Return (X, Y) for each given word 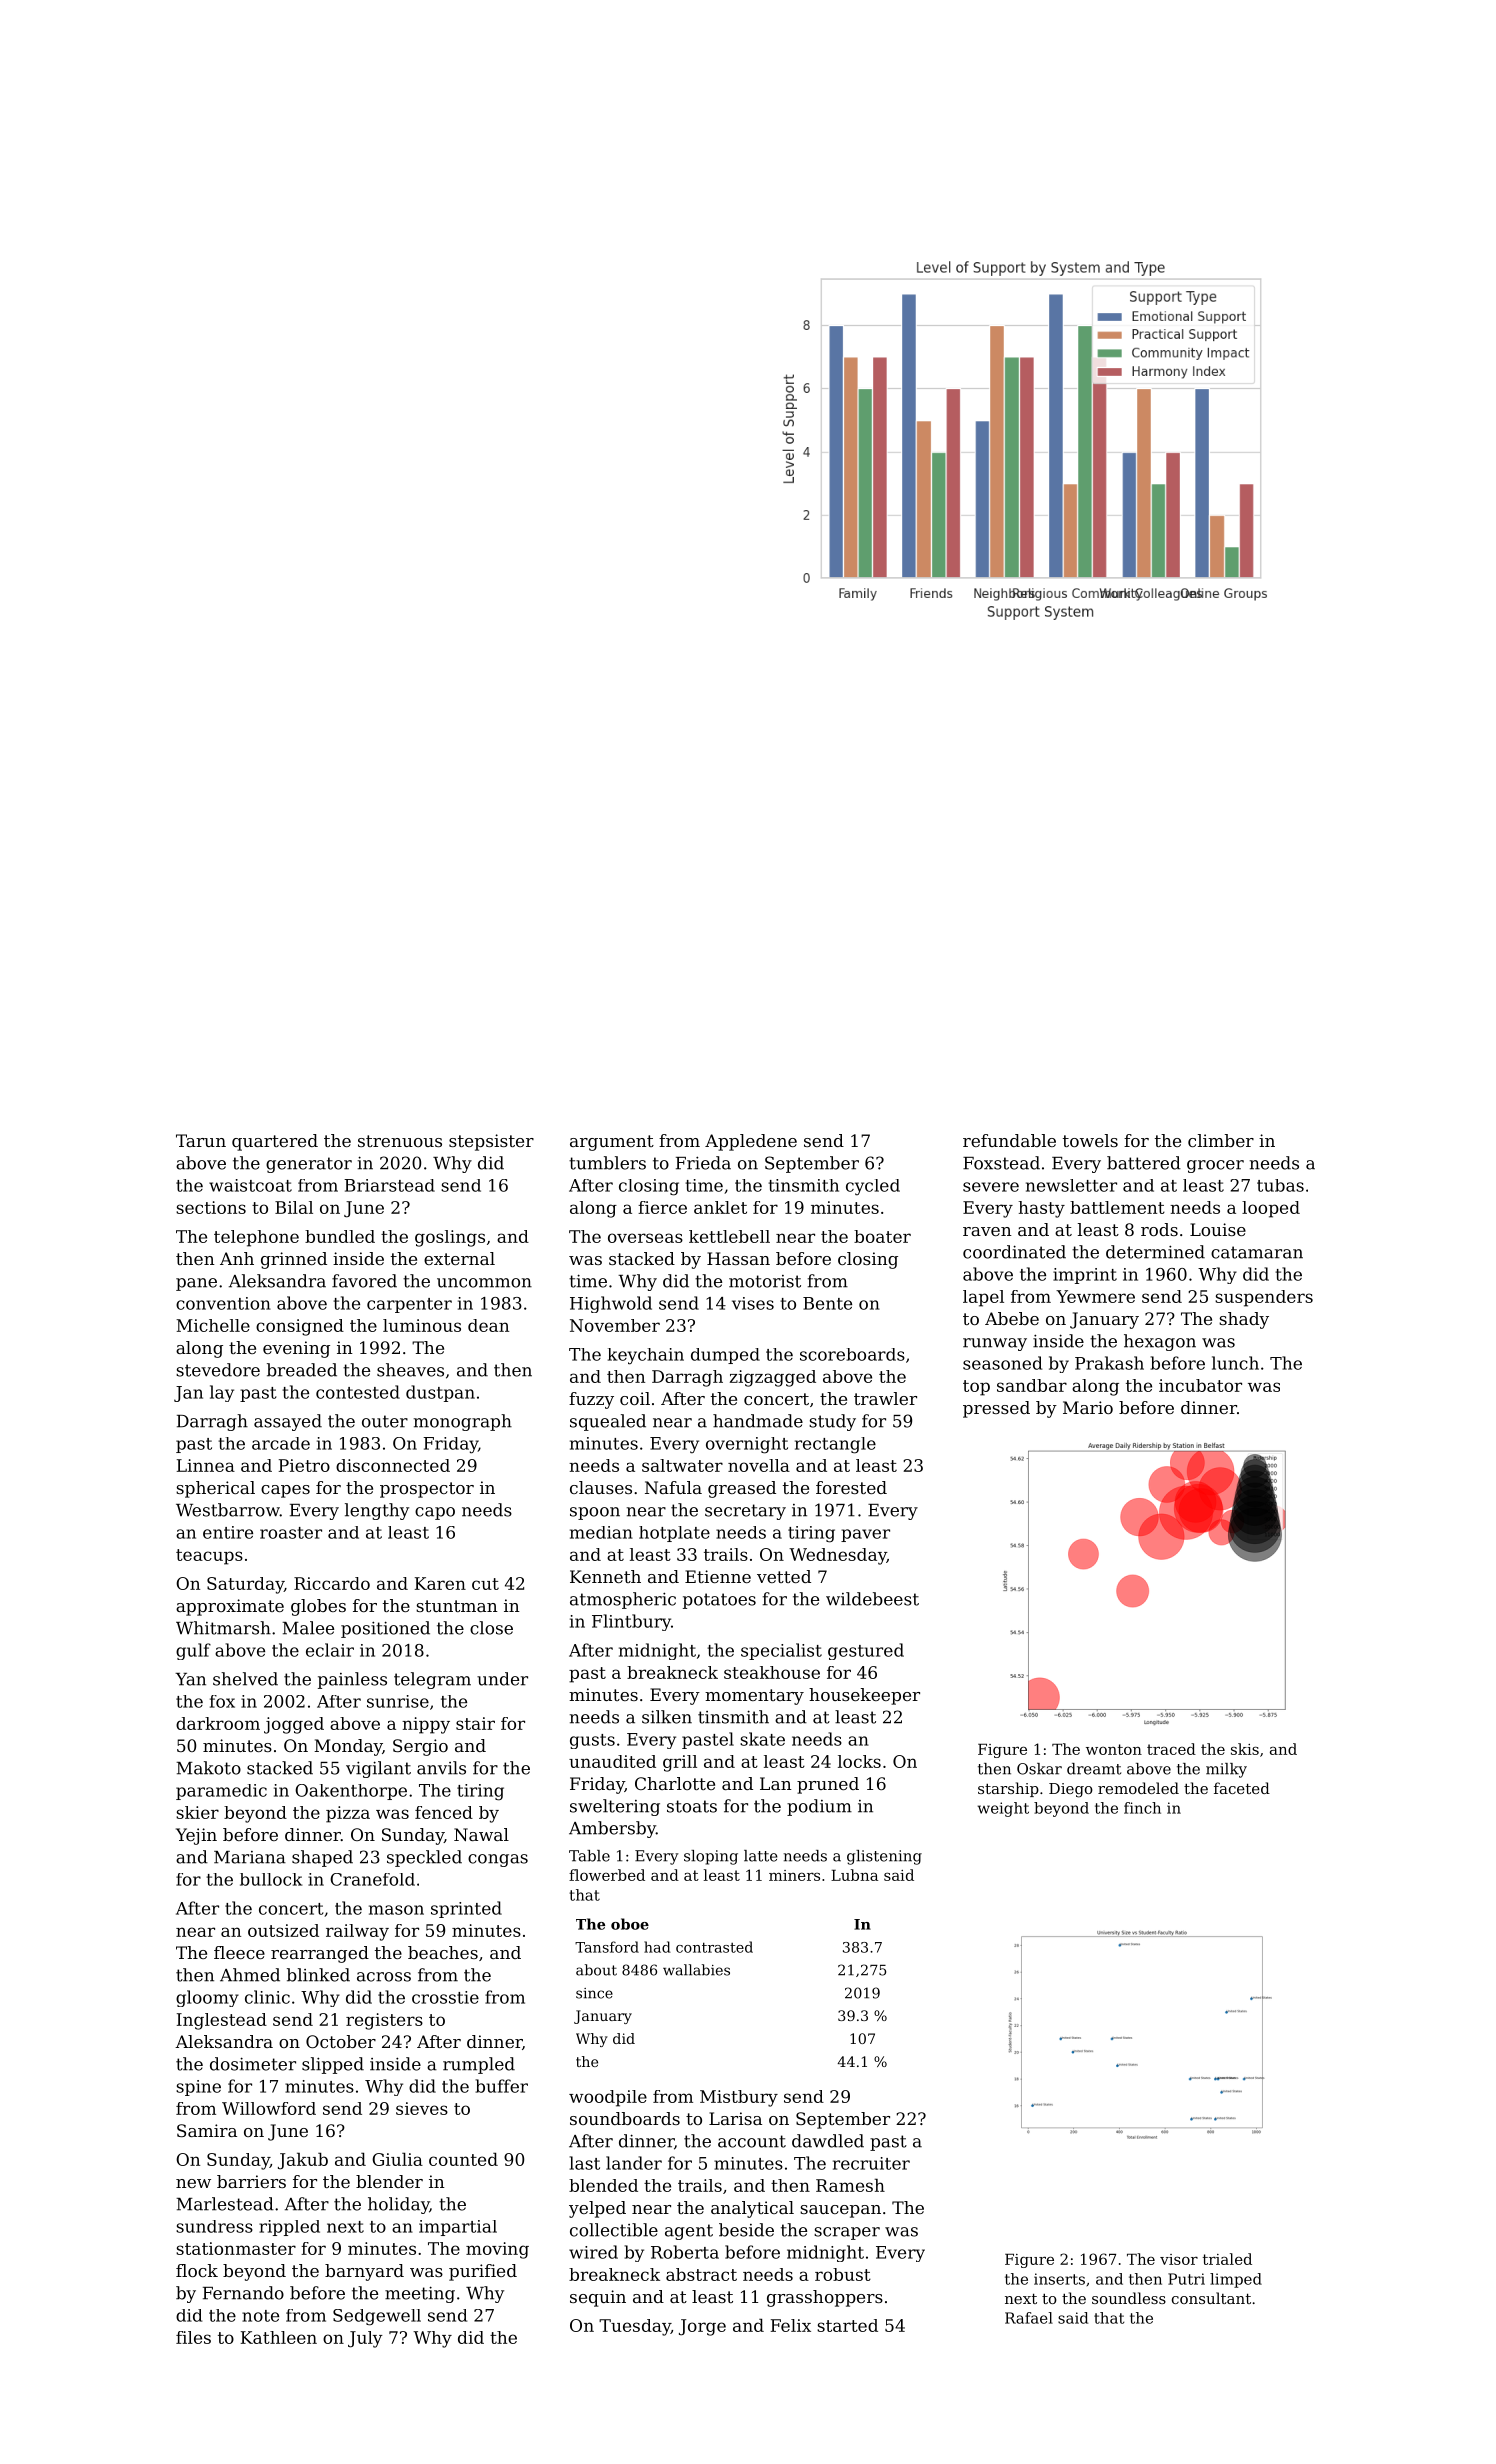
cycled (873, 1187)
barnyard (364, 2272)
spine (198, 2088)
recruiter (871, 2163)
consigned (300, 1327)
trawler (885, 1398)
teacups (209, 1557)
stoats (692, 1806)
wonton (1114, 1749)
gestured (866, 1651)
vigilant (378, 1769)
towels (1090, 1140)
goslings (450, 1238)
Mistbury (739, 2098)
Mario (1088, 1407)
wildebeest (872, 1599)
